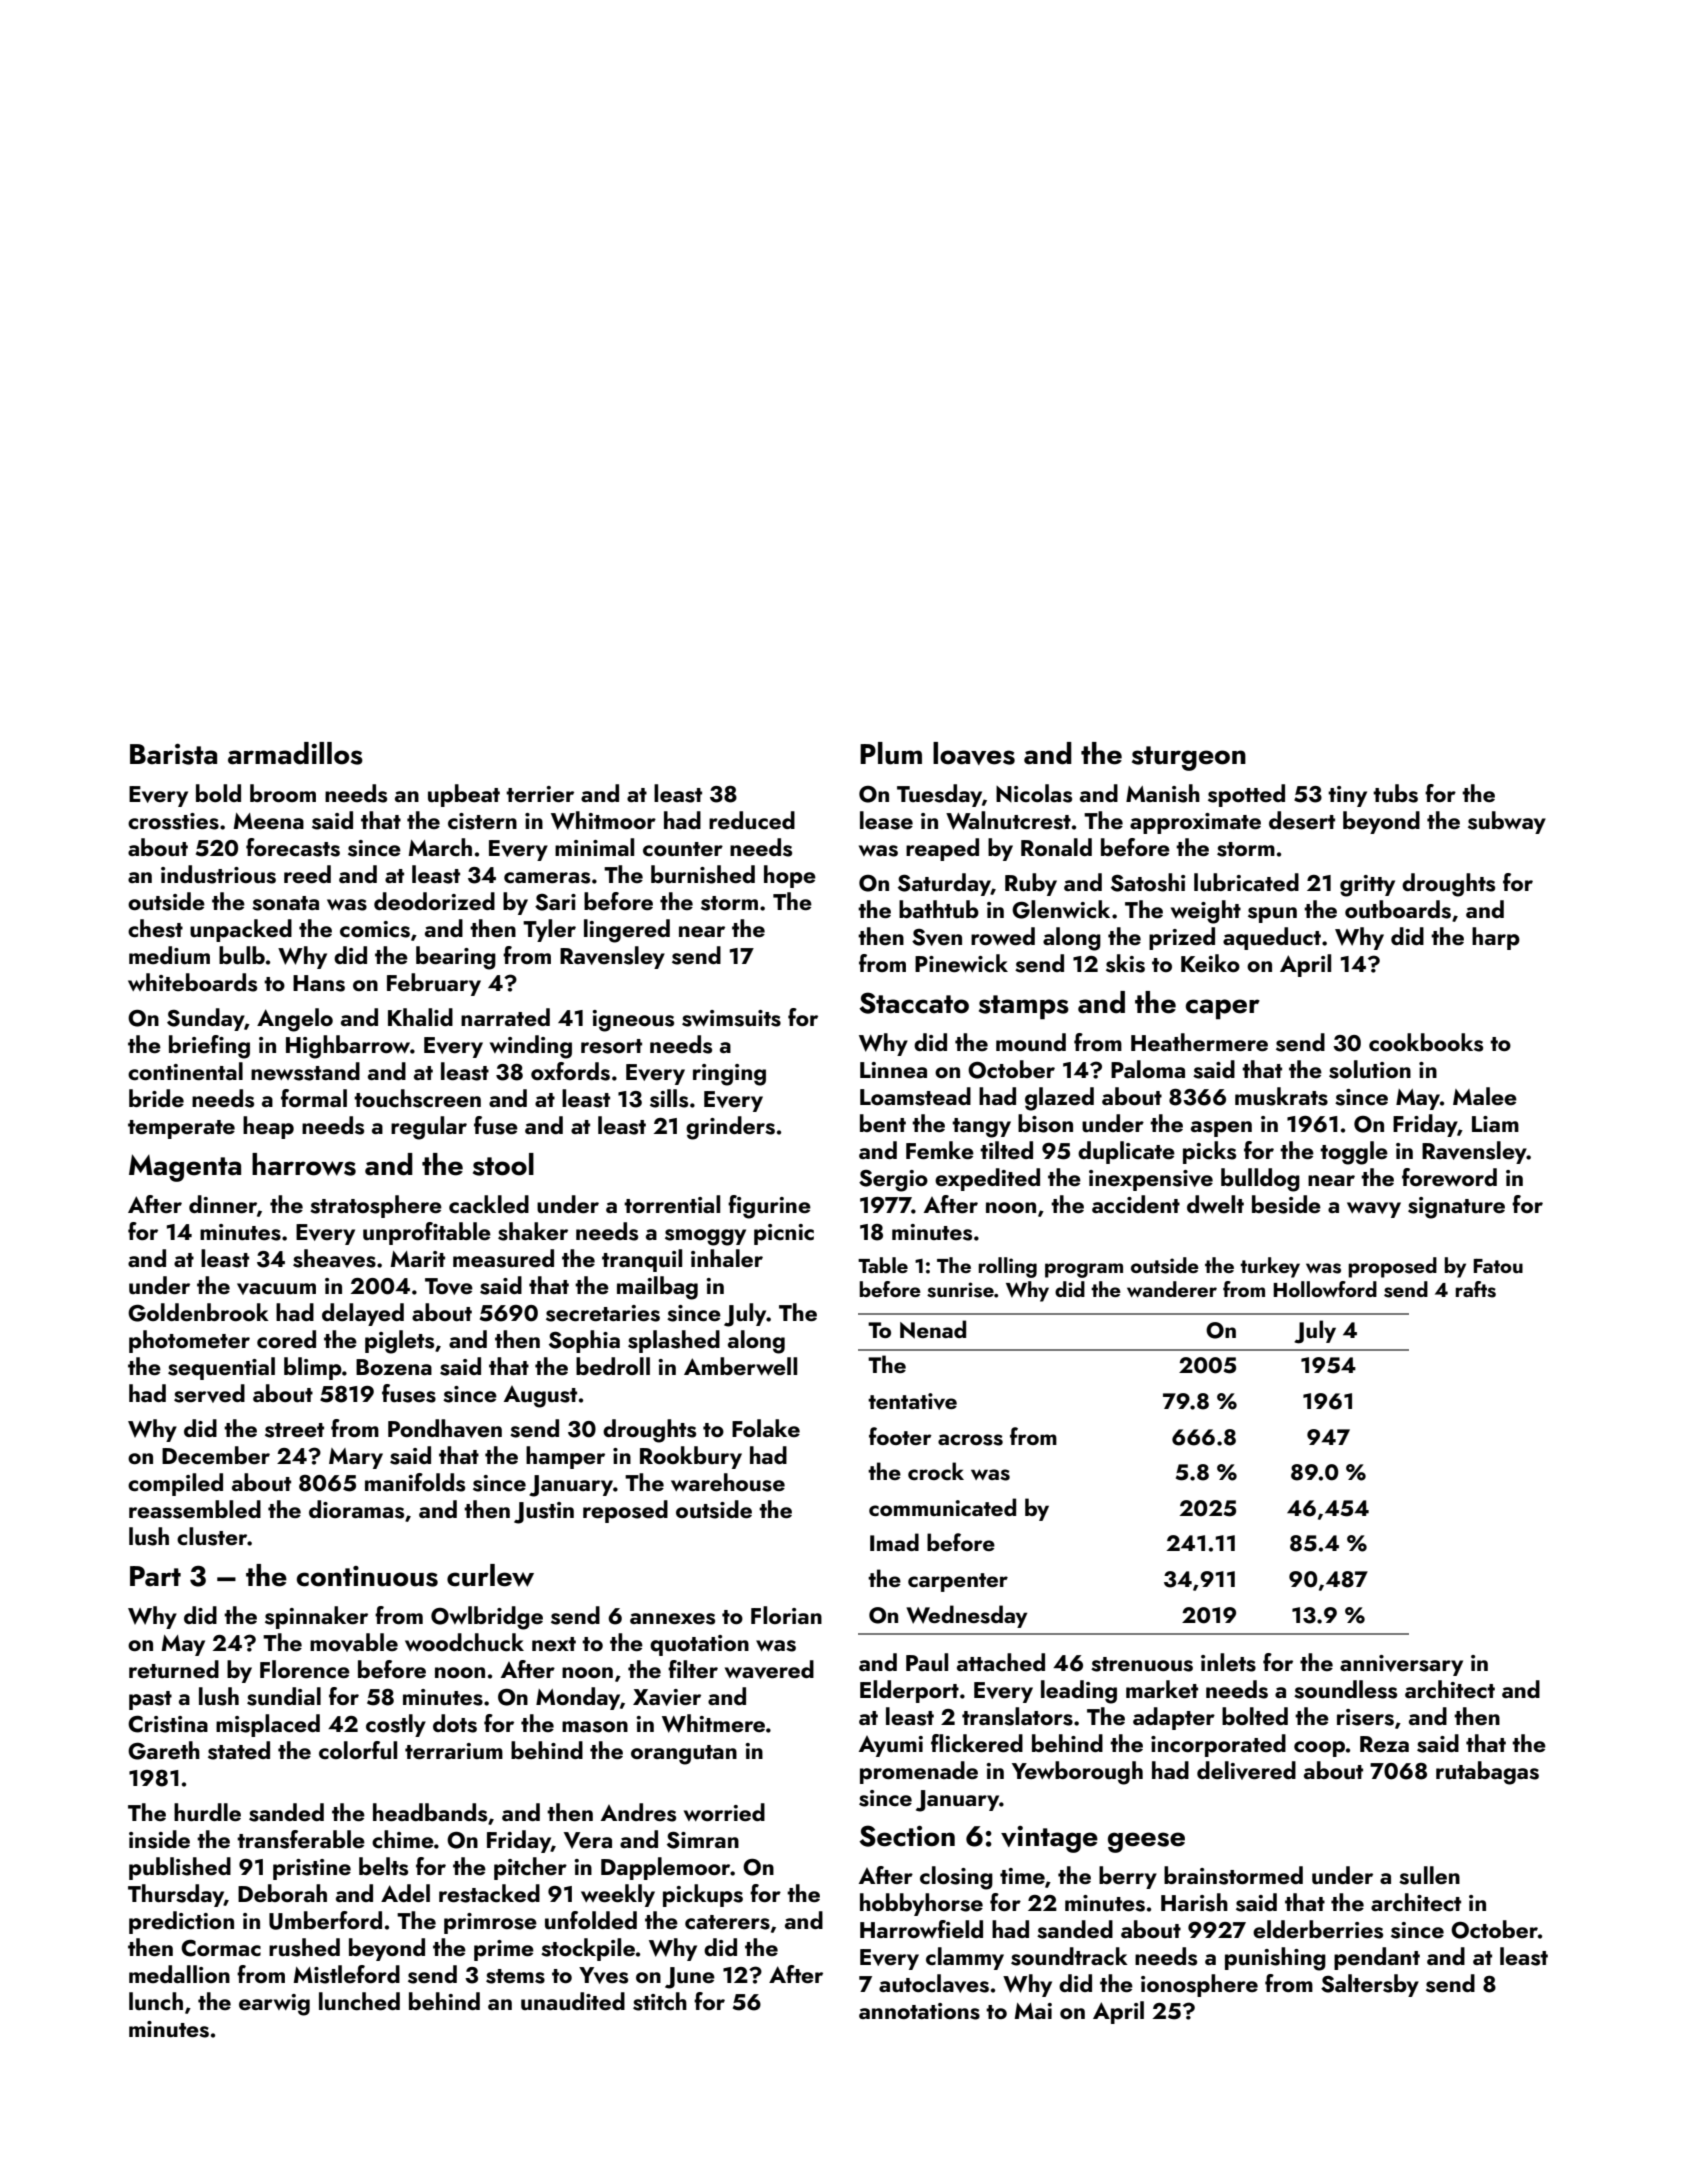 This screenshot has height=2178, width=1683. What do you see at coordinates (301, 1839) in the screenshot?
I see `transferable` at bounding box center [301, 1839].
